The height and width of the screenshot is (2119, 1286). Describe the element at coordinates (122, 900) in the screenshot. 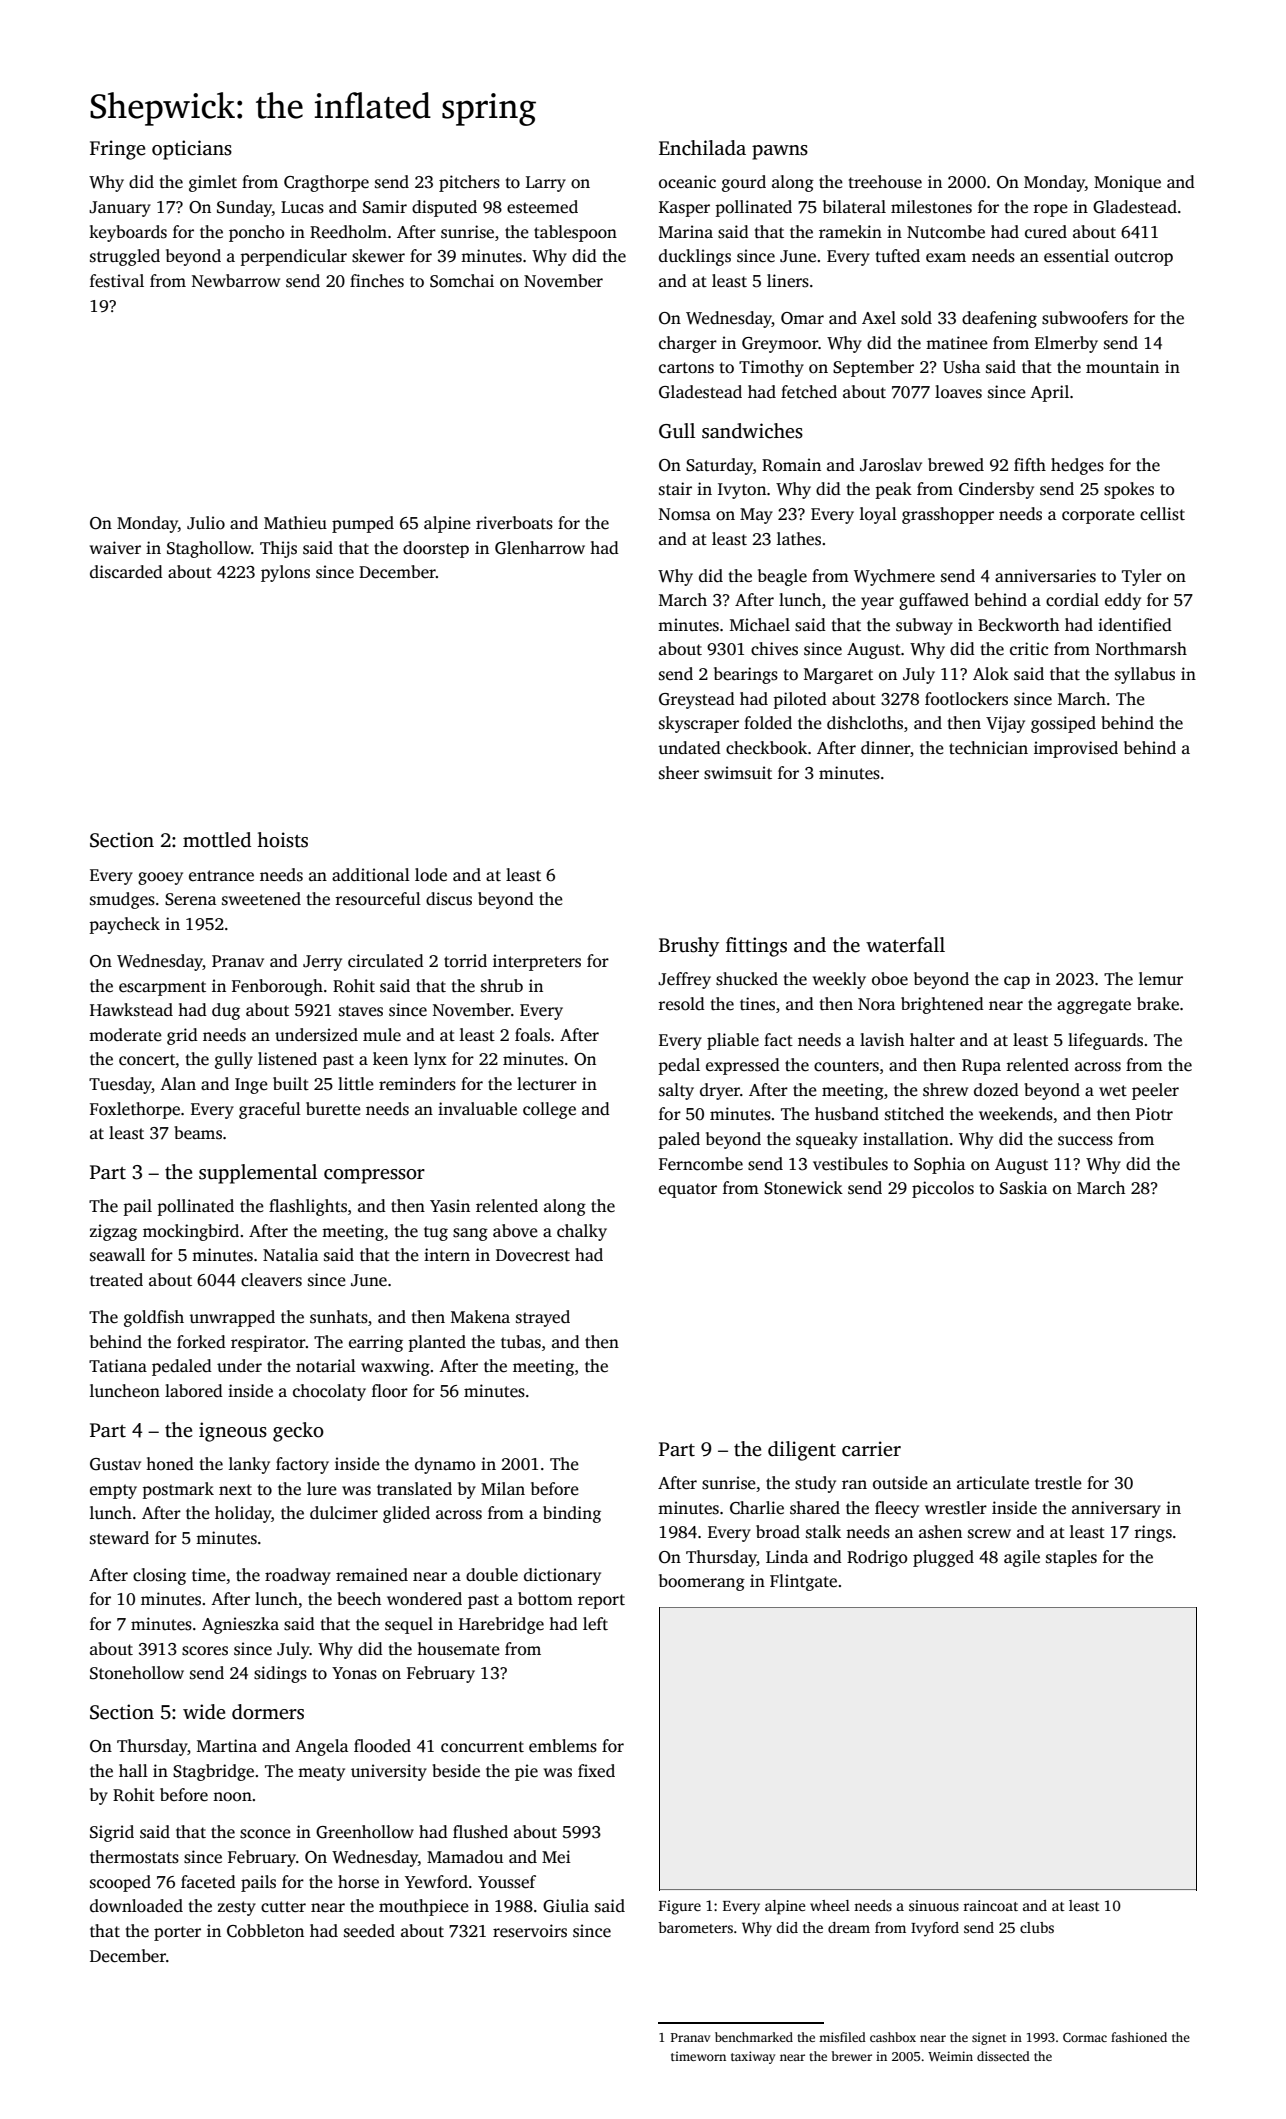

I see `smudges` at that location.
